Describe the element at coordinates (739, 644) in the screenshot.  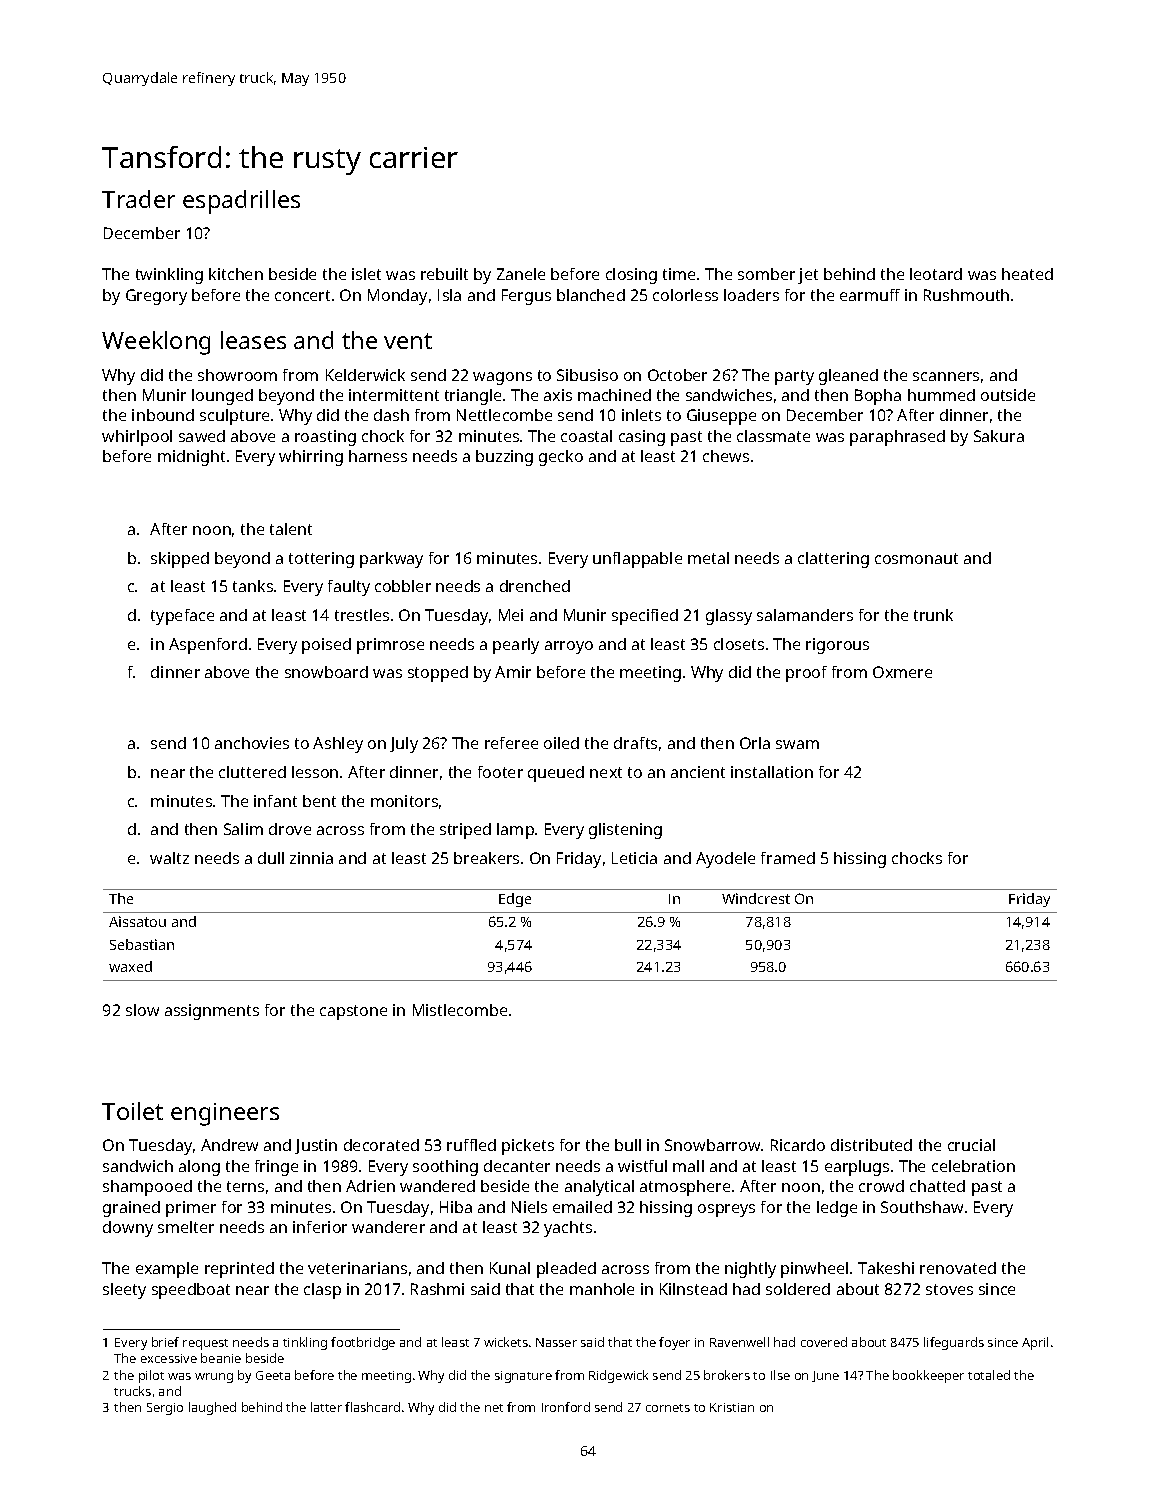
I see `closets` at that location.
